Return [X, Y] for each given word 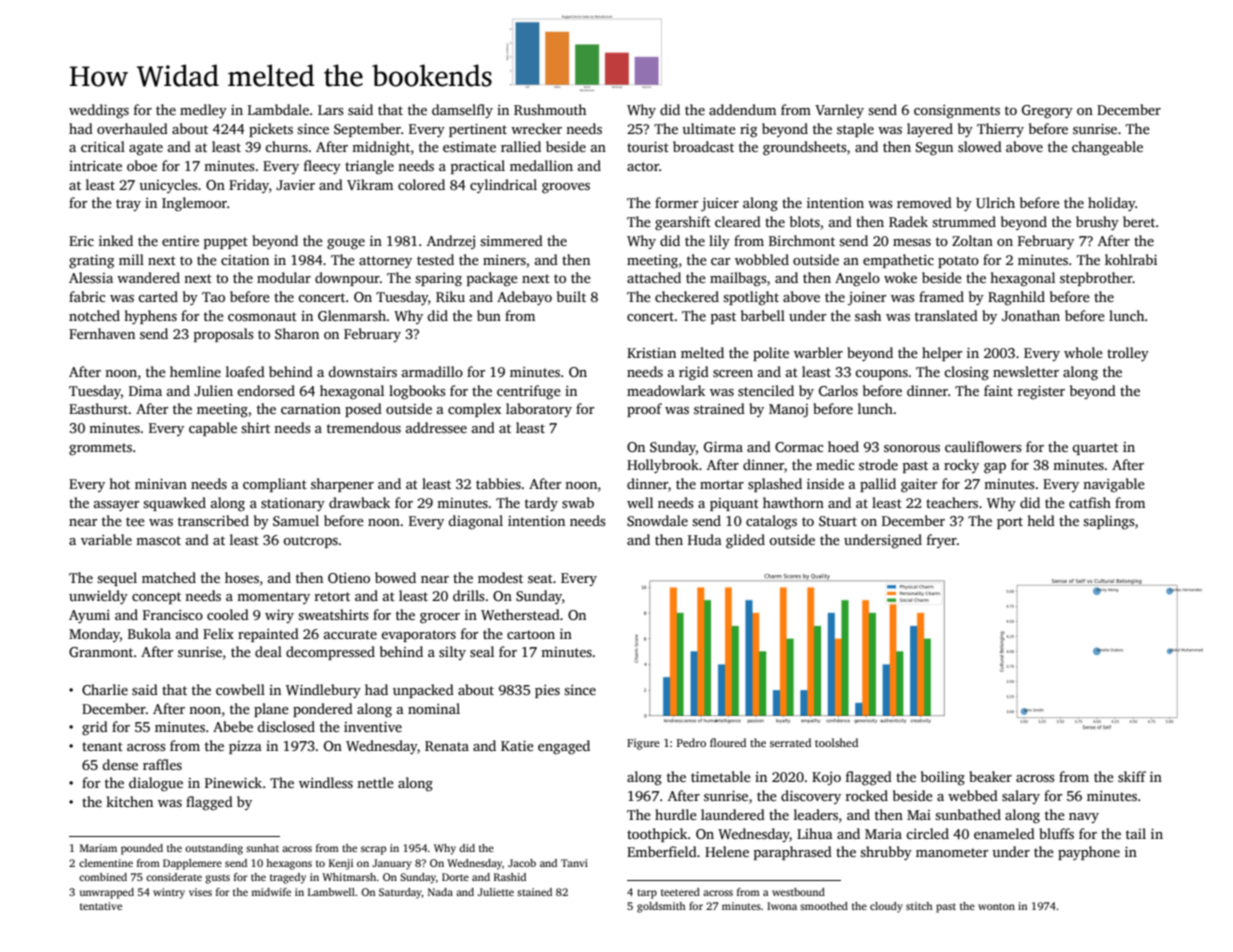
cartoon [531, 634]
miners [504, 260]
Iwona [782, 906]
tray [128, 205]
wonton [996, 906]
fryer [942, 541]
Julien [213, 390]
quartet [1095, 449]
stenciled [766, 390]
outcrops [310, 542]
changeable [1107, 148]
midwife [271, 892]
